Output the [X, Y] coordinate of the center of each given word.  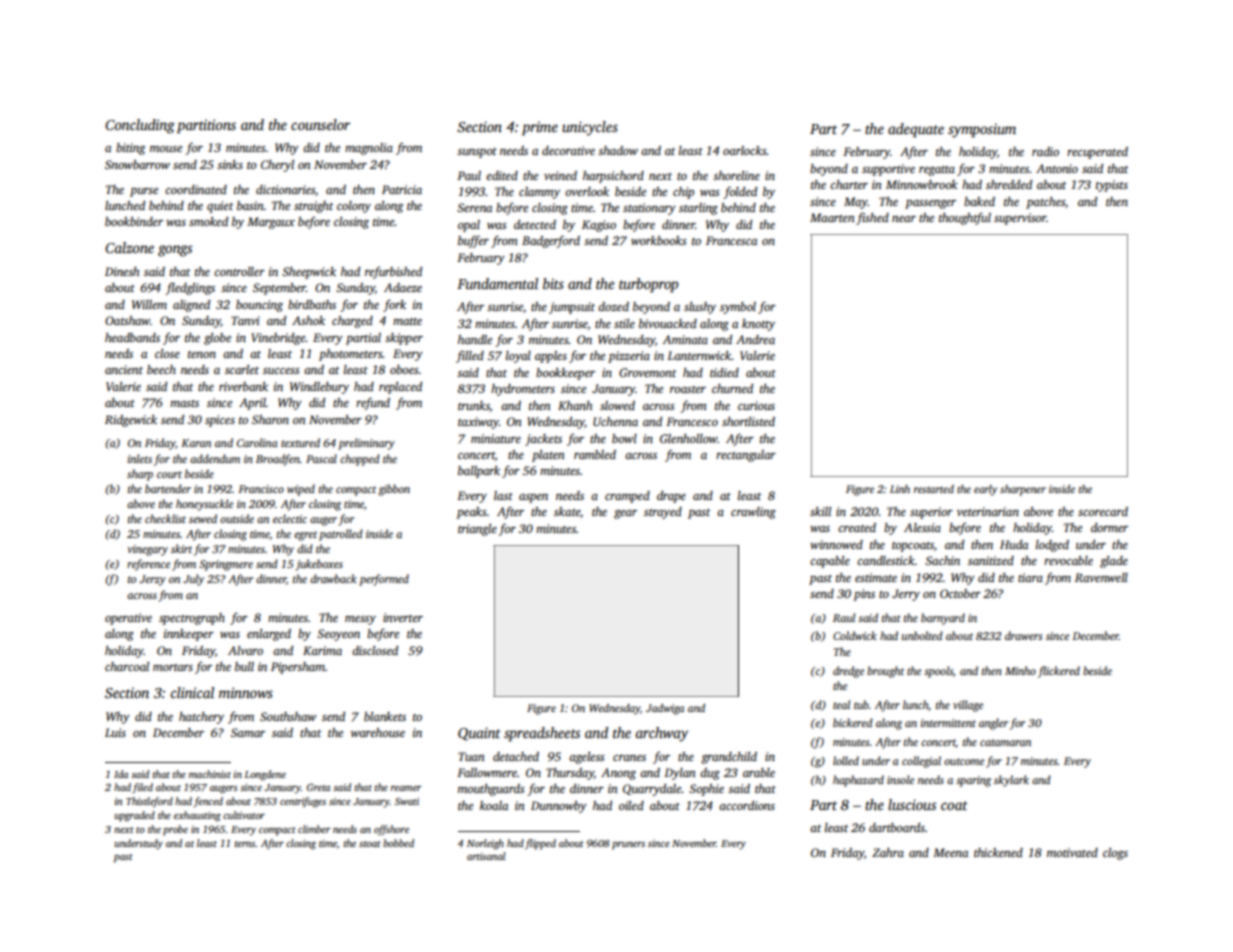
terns [245, 844]
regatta [937, 171]
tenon [202, 354]
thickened [998, 852]
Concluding [140, 126]
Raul [844, 617]
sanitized [991, 560]
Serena [474, 207]
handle [475, 339]
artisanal [486, 856]
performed [384, 580]
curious [756, 405]
